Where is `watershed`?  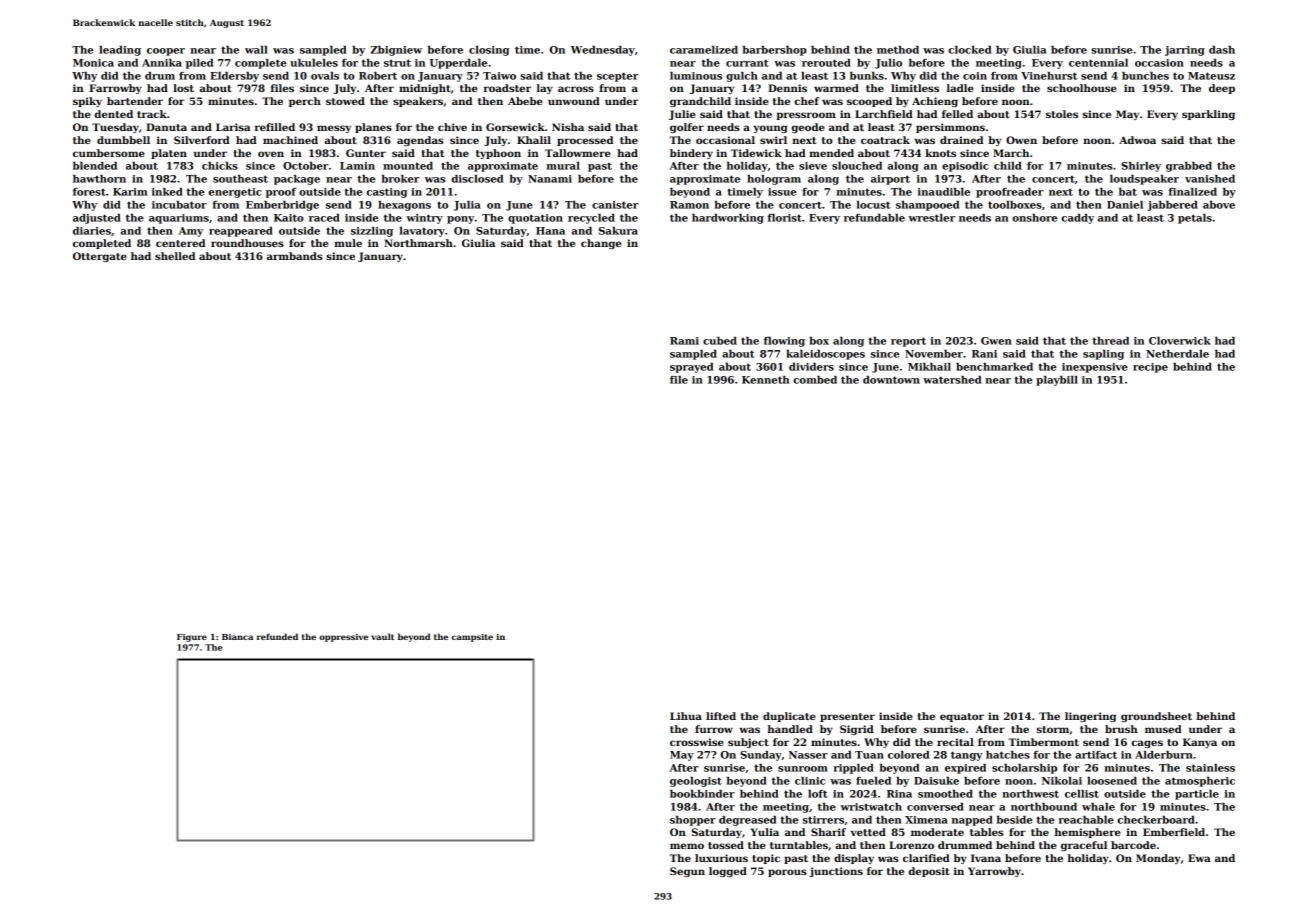 watershed is located at coordinates (952, 380).
